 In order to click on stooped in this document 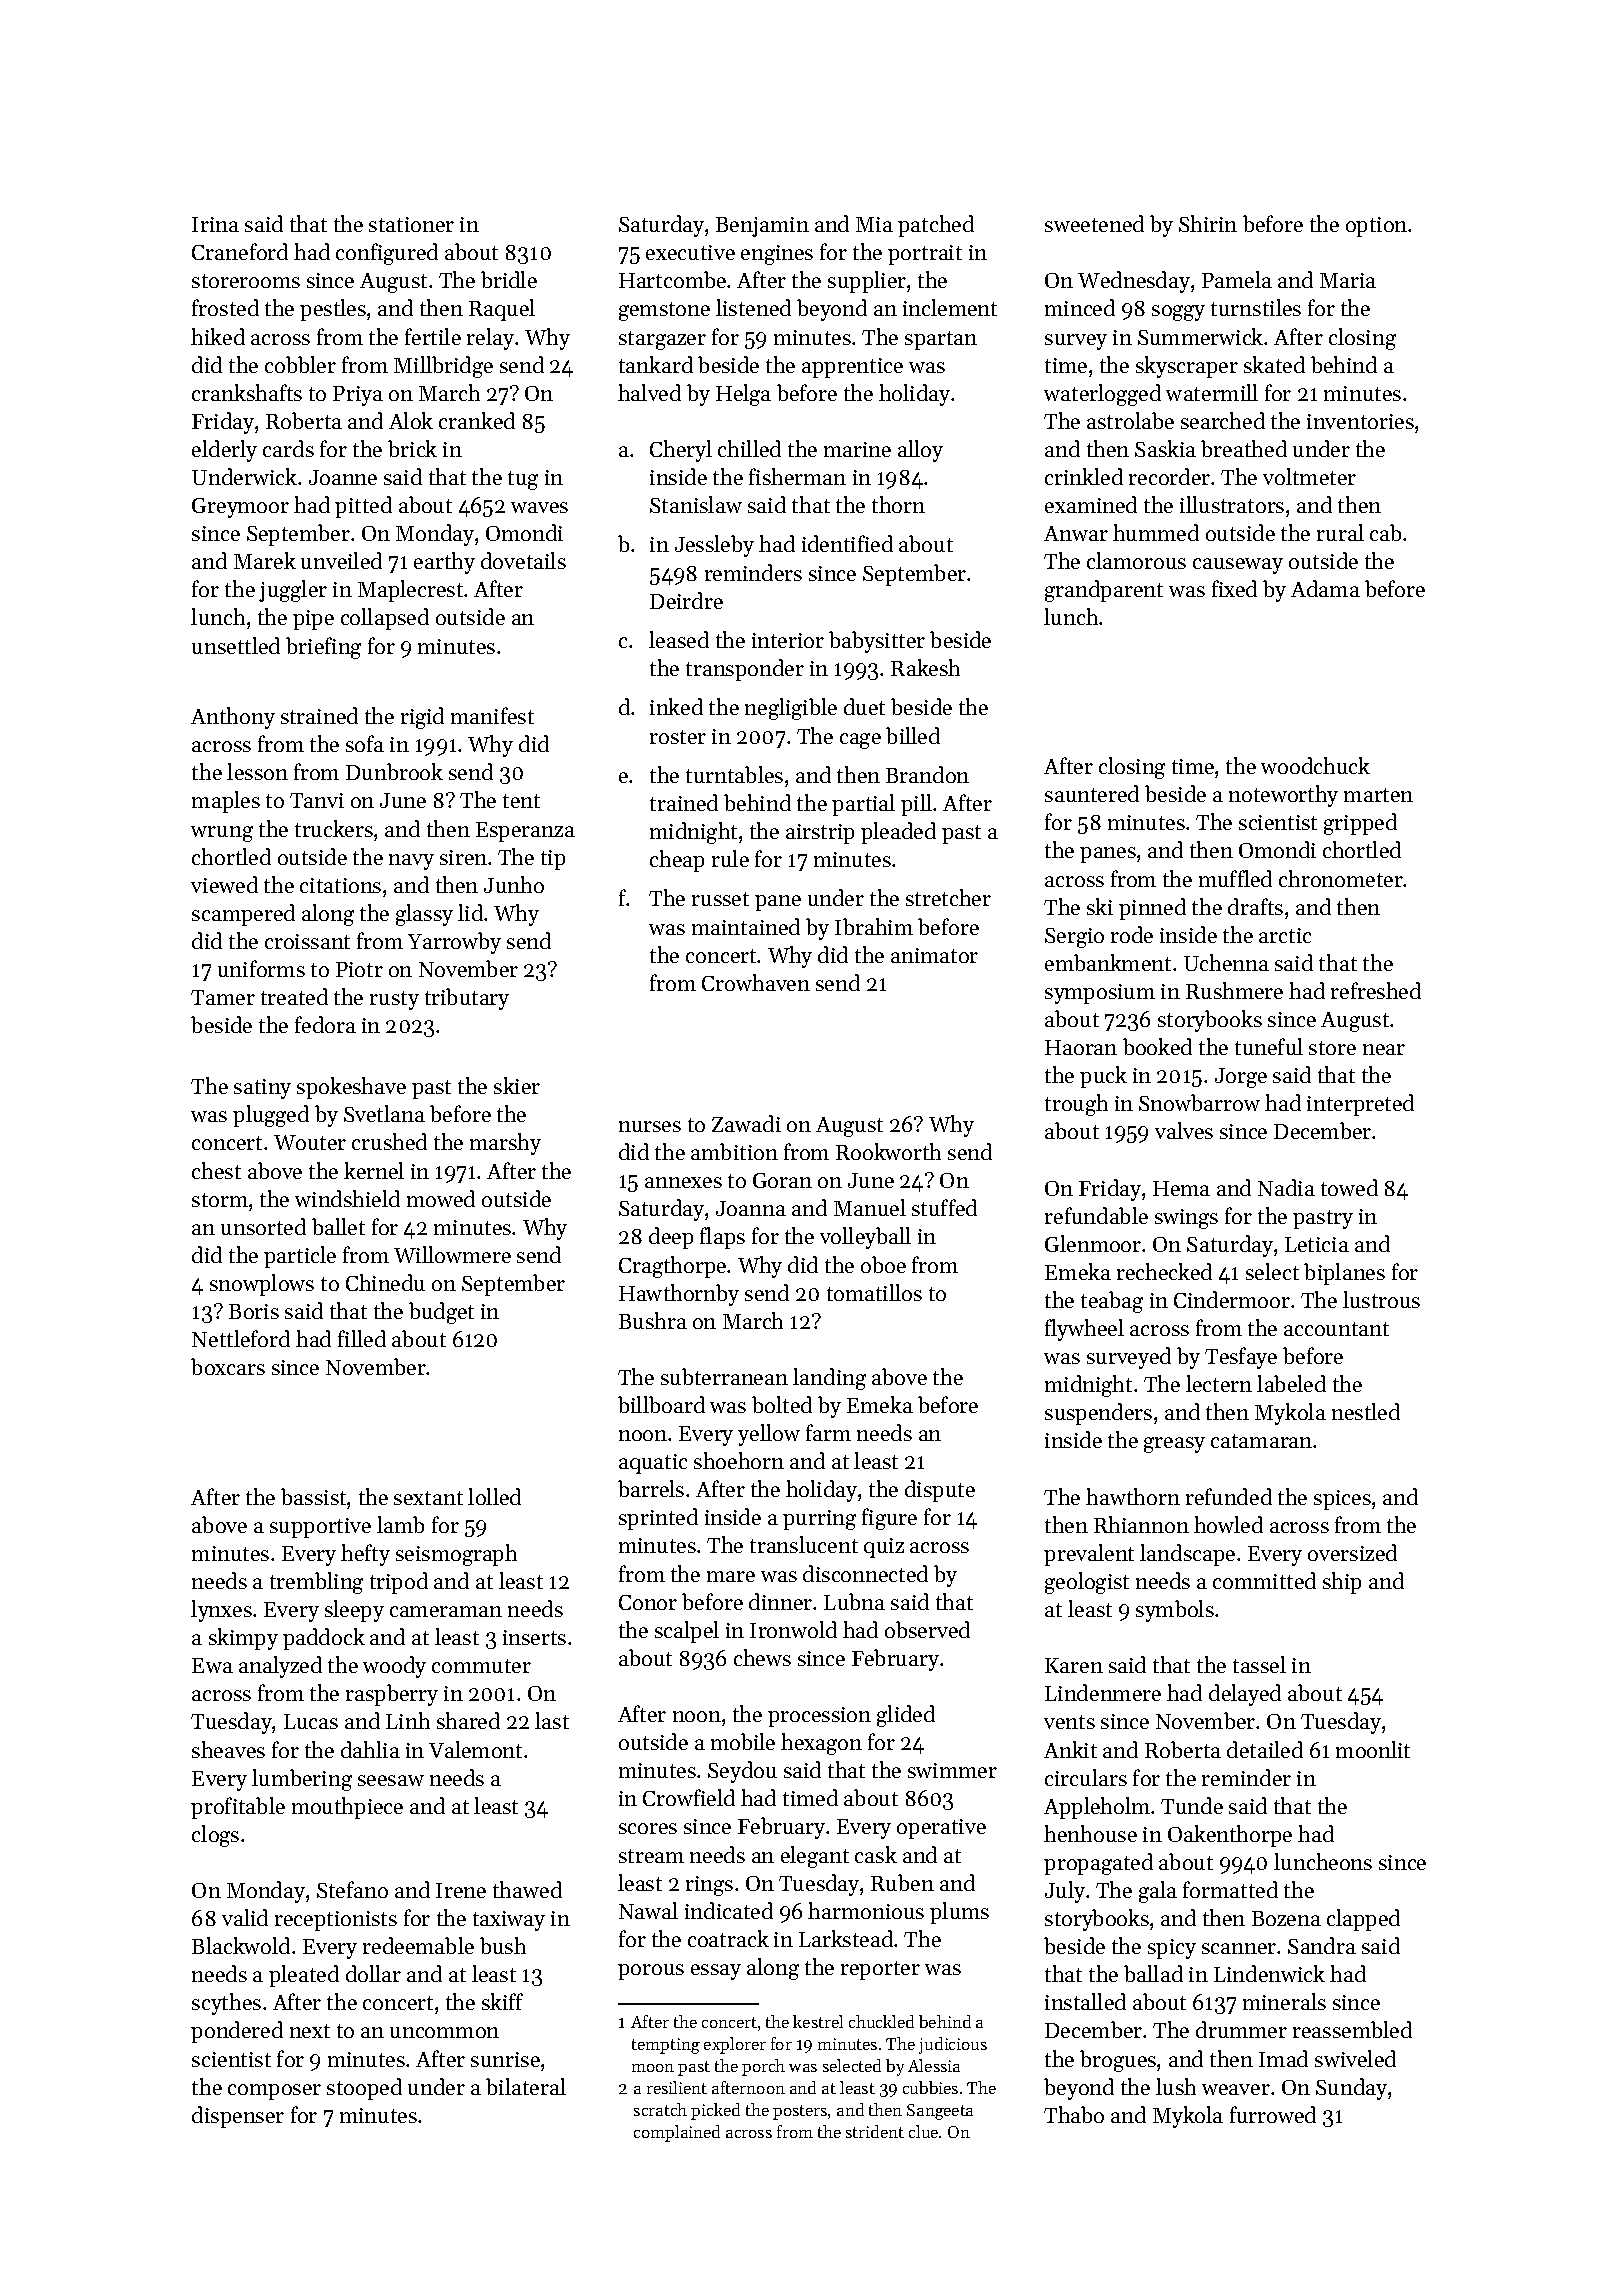, I will do `click(364, 2089)`.
